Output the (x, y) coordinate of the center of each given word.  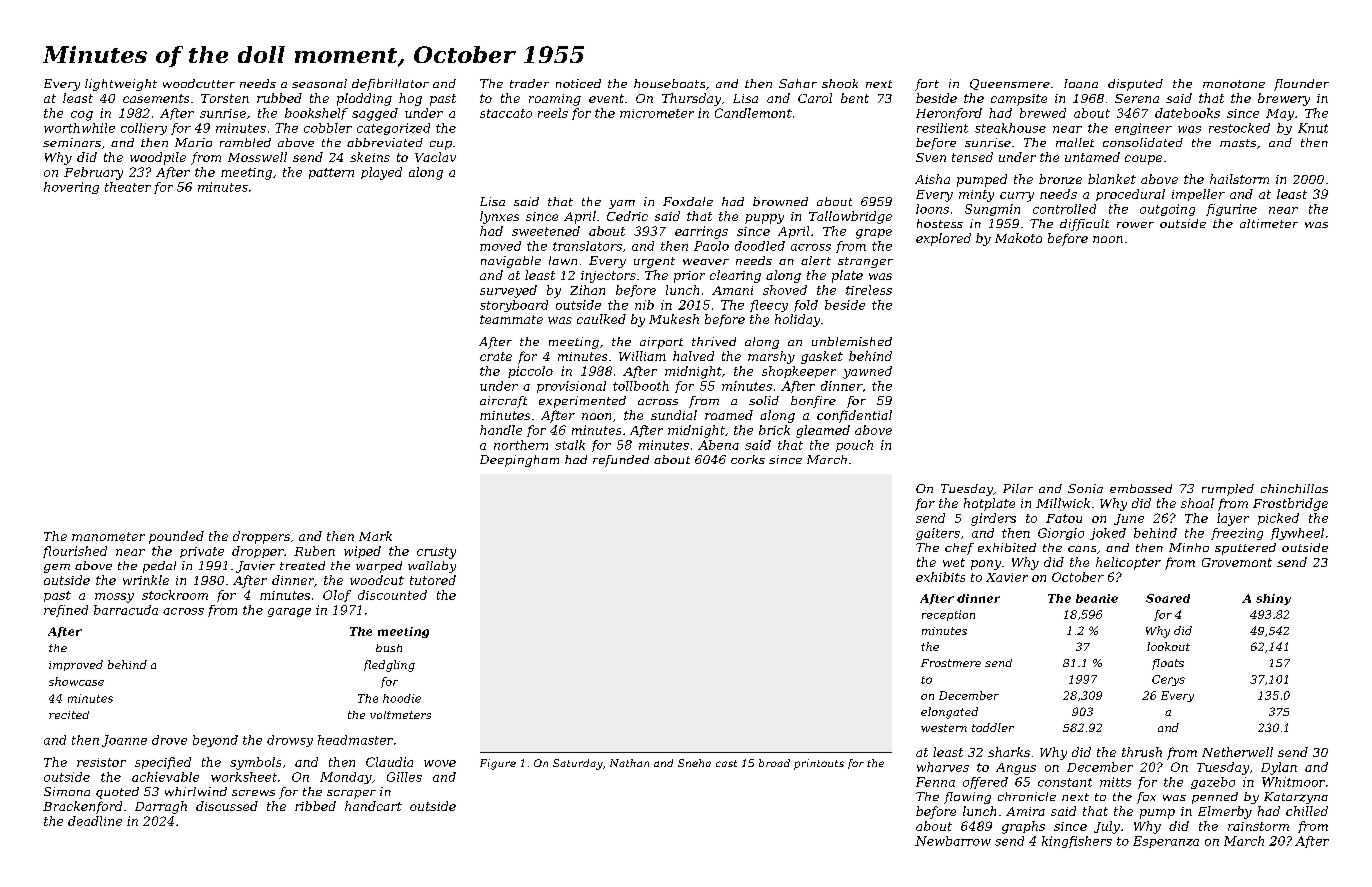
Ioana (1081, 83)
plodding (364, 99)
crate (496, 356)
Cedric (627, 216)
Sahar (798, 83)
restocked (1239, 128)
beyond (215, 741)
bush (389, 648)
